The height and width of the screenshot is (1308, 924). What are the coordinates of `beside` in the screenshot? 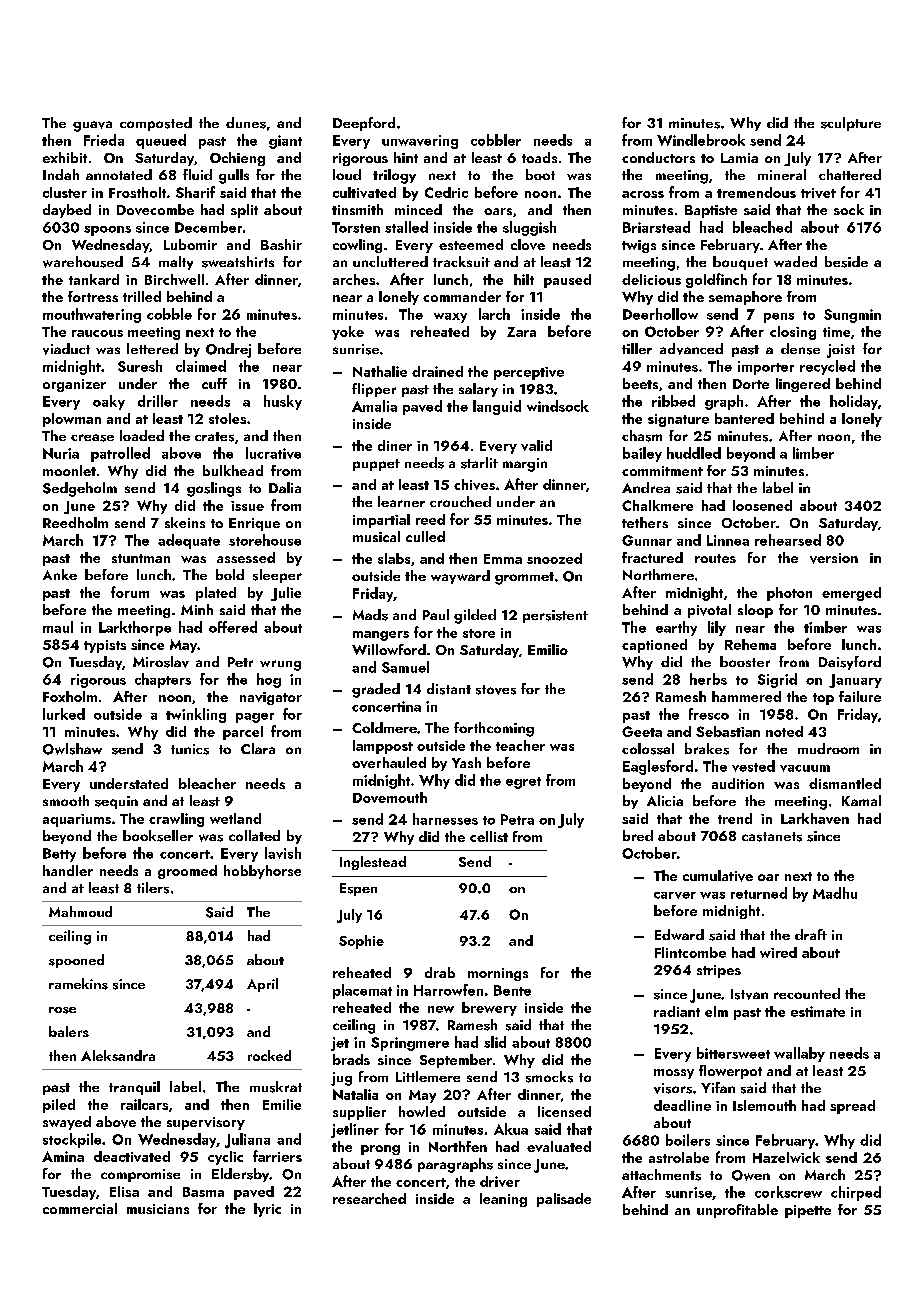 It's located at (846, 262).
